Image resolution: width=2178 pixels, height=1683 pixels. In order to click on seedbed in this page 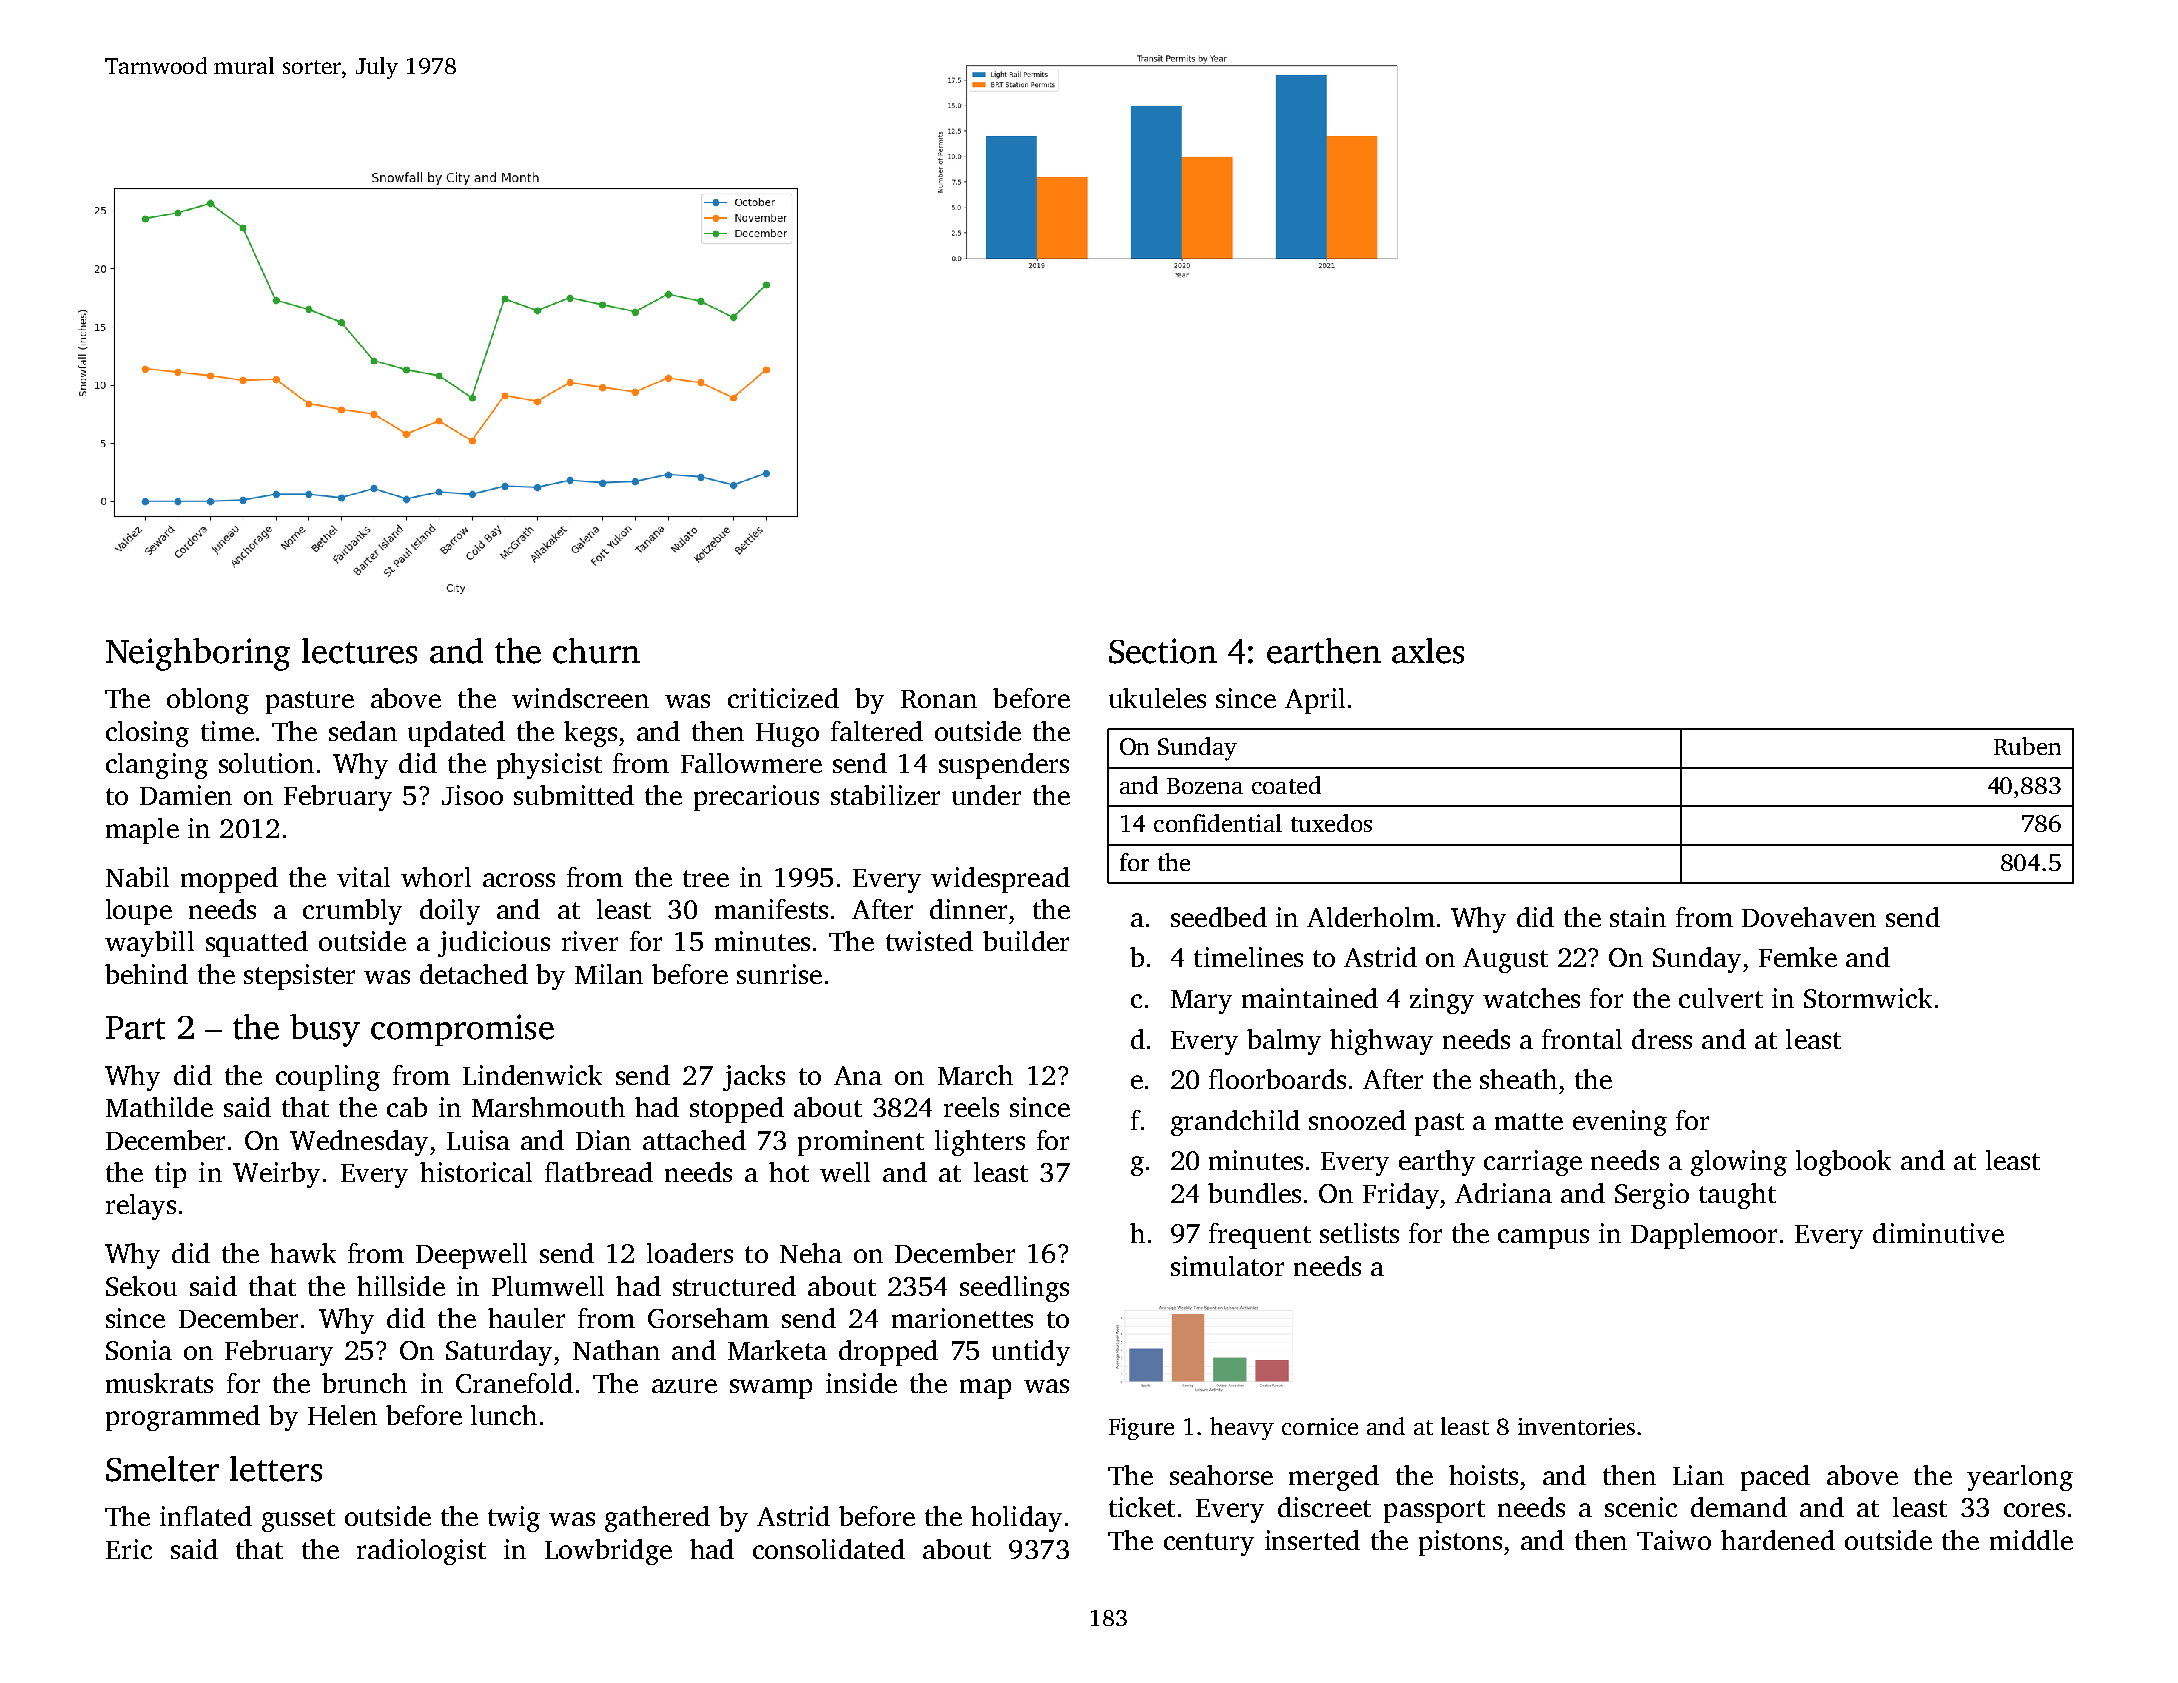, I will do `click(1219, 917)`.
